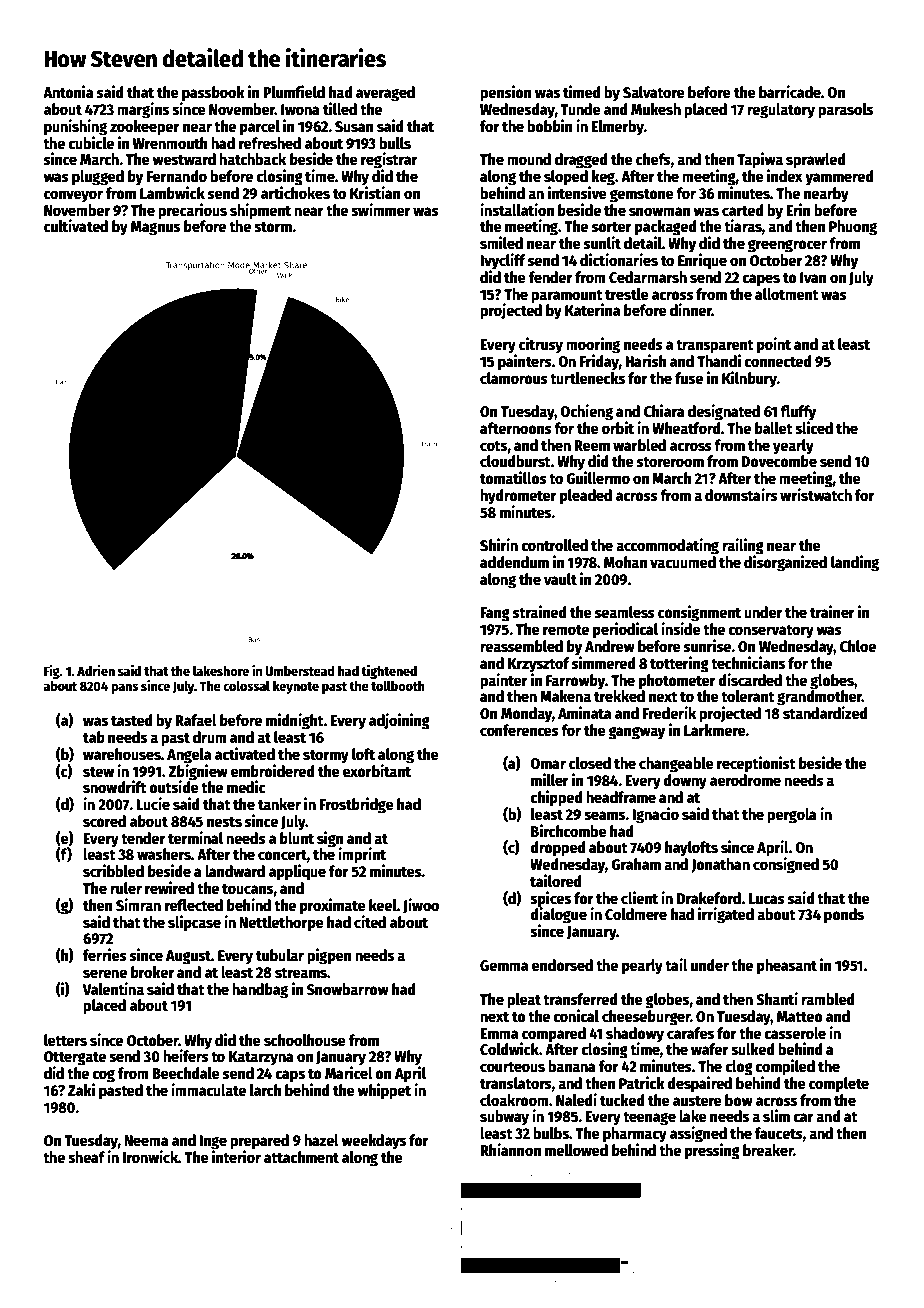 The image size is (924, 1308). I want to click on translators, so click(516, 1083).
